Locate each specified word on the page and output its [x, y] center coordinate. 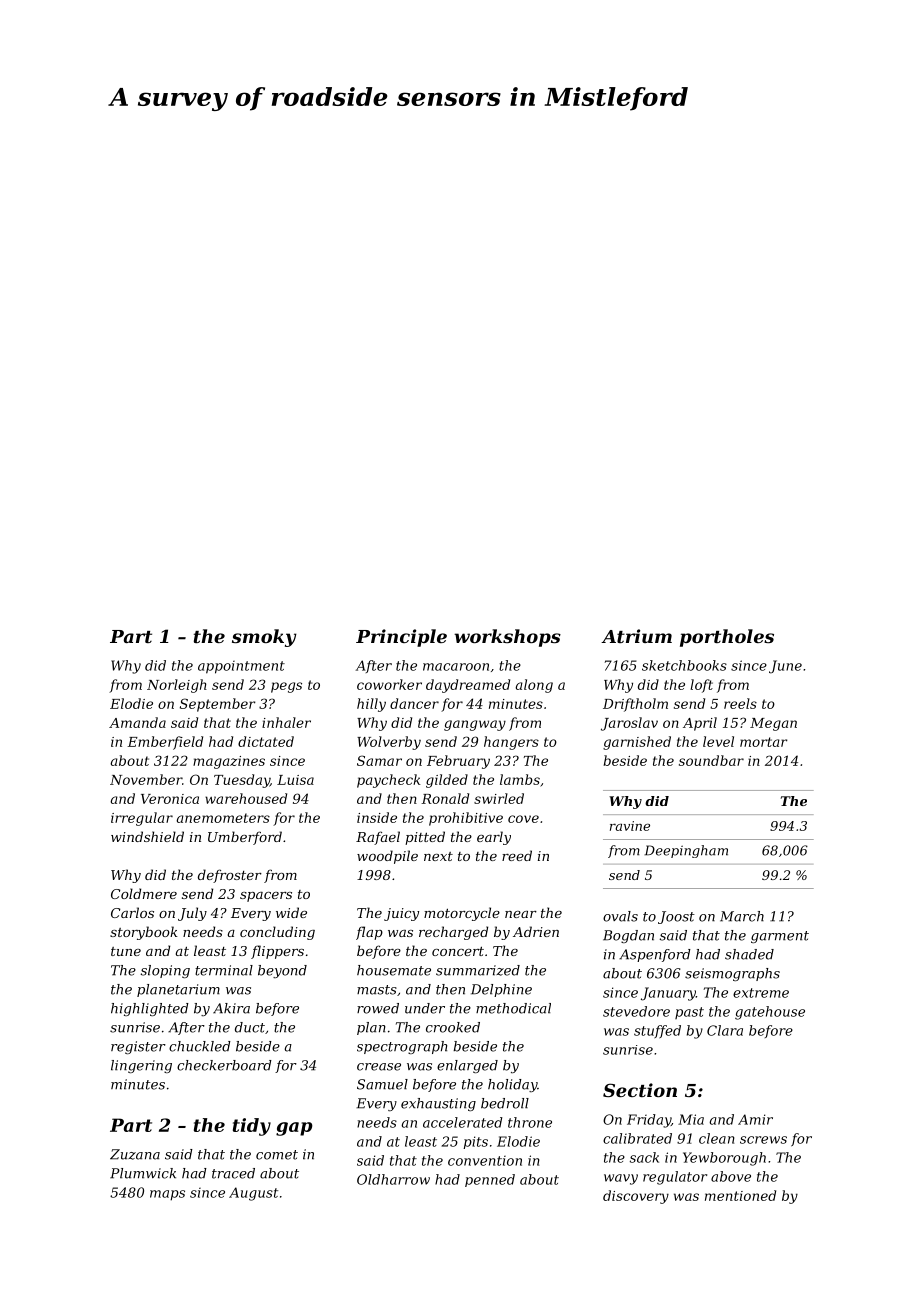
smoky [264, 638]
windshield [147, 836]
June [785, 667]
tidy [252, 1127]
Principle [401, 638]
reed [517, 855]
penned [490, 1180]
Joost [676, 917]
